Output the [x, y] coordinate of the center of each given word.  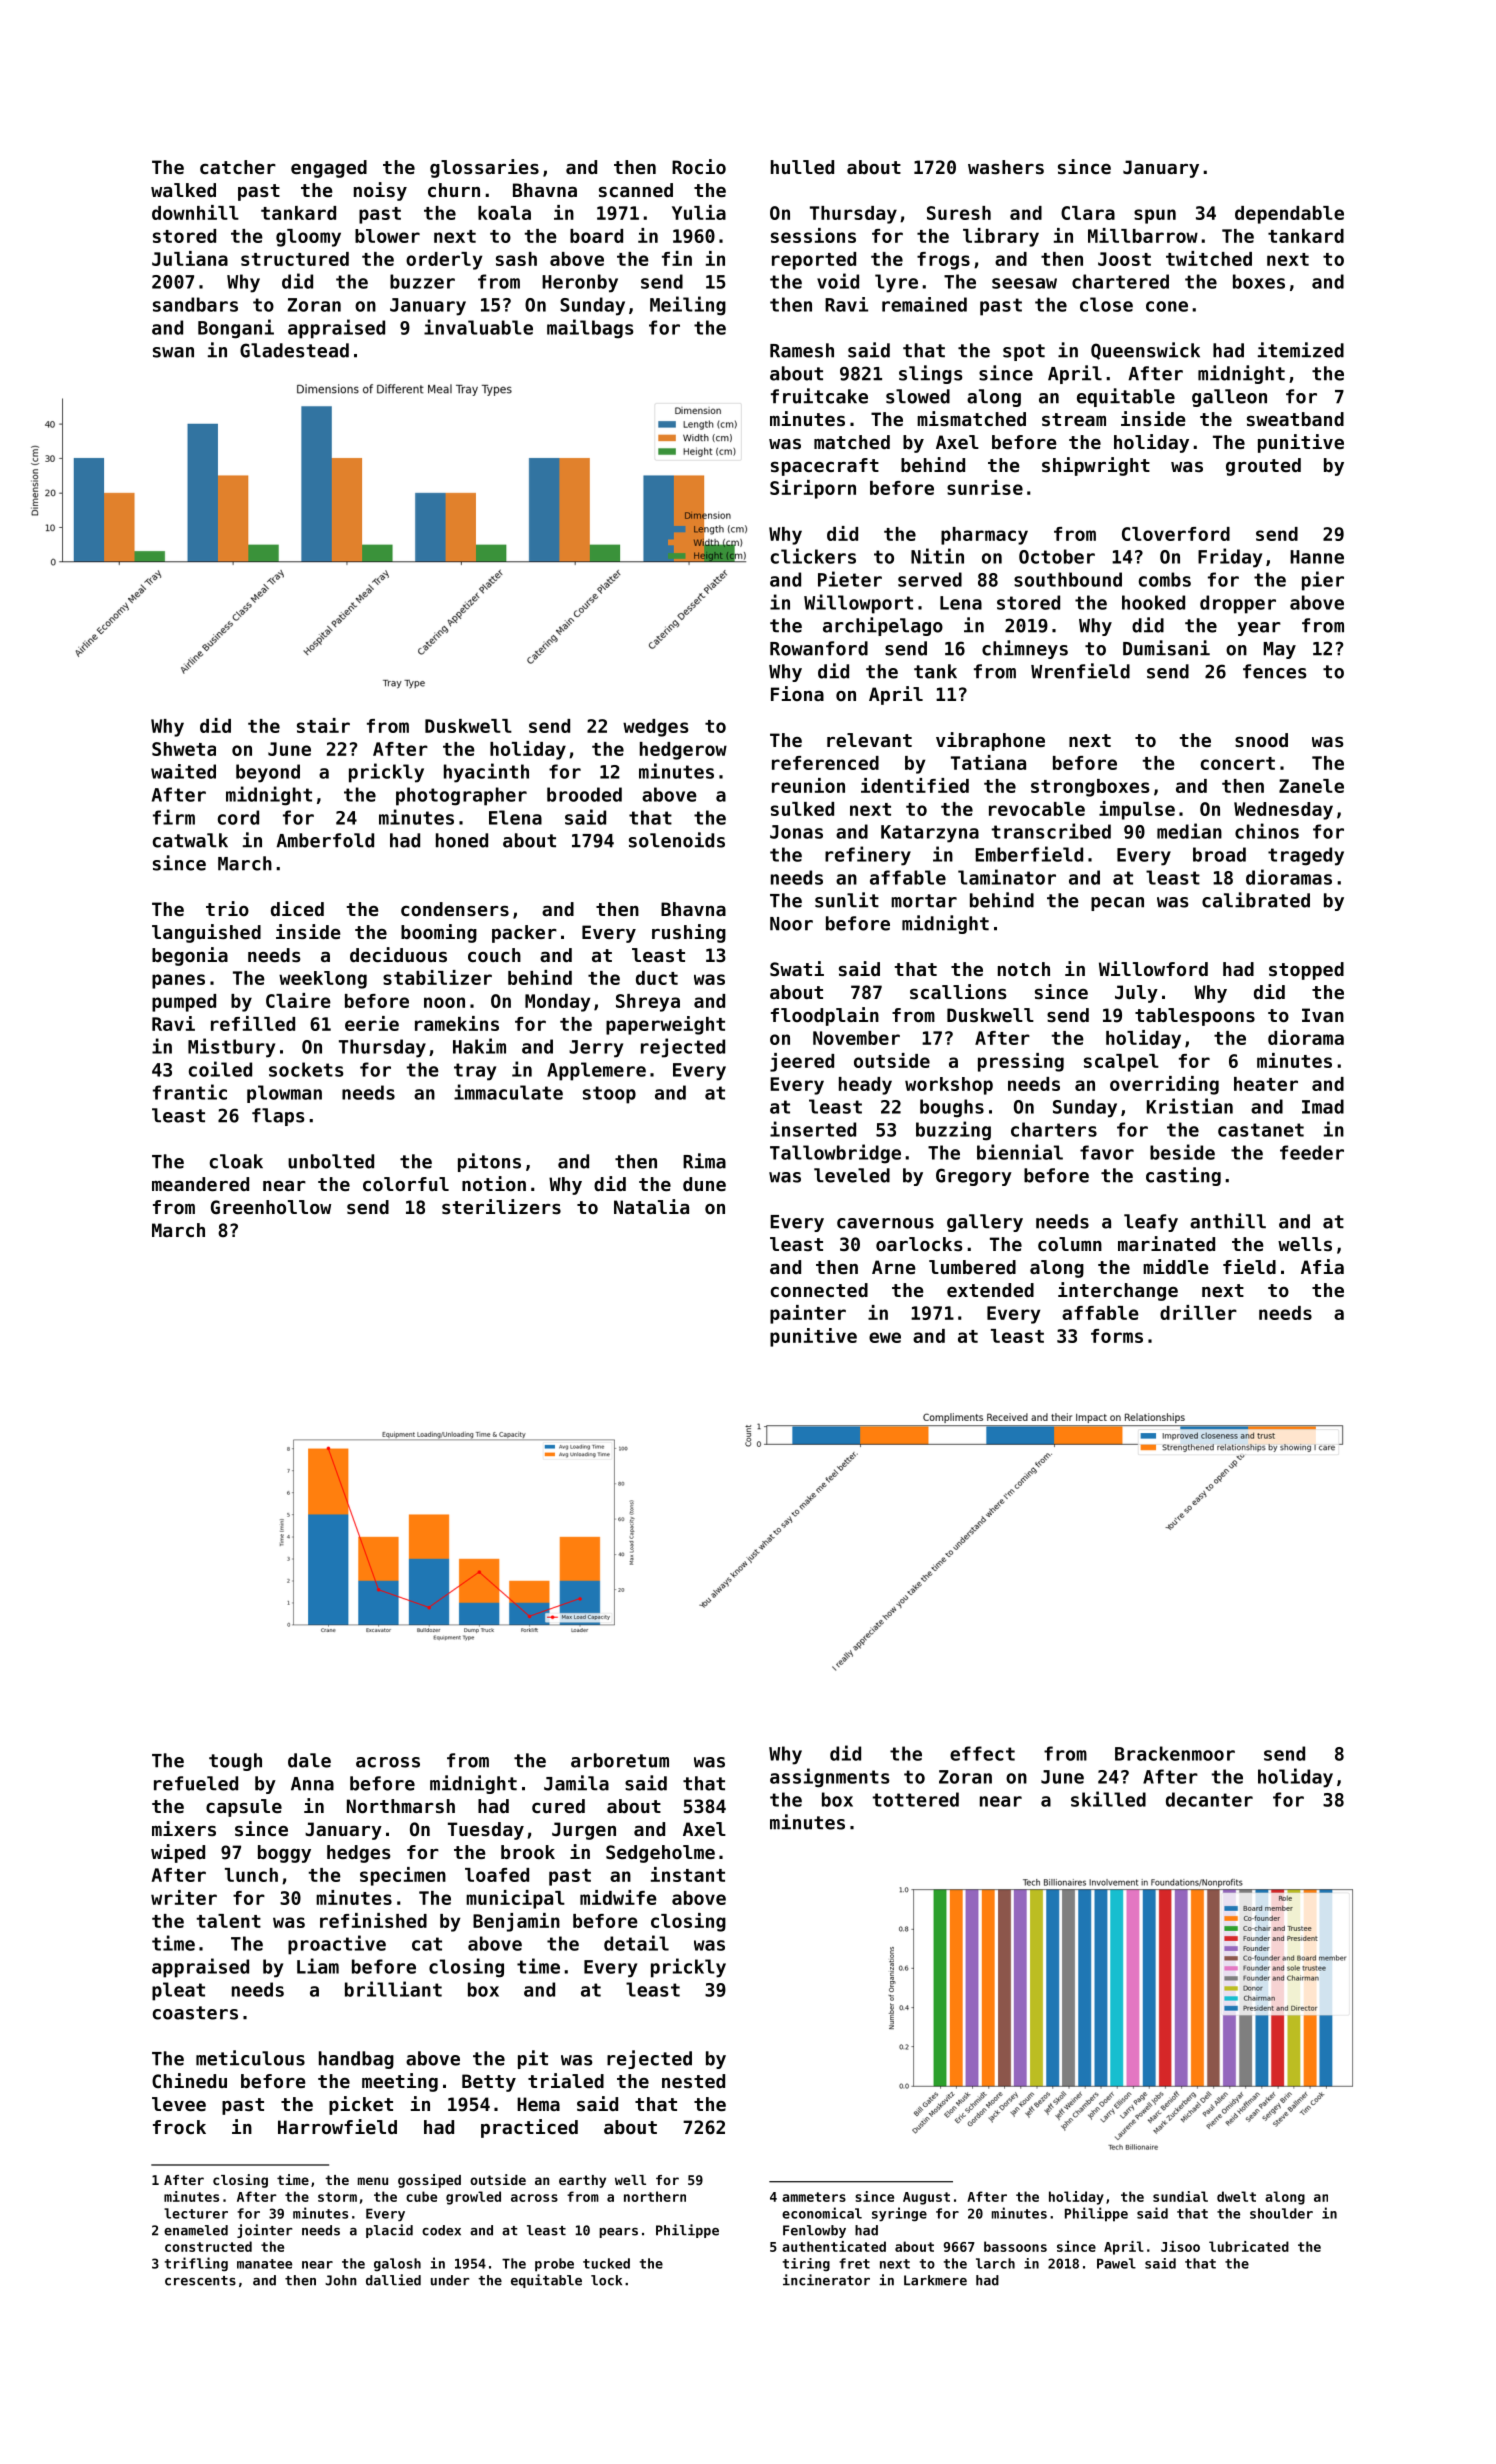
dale [309, 1760]
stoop [609, 1095]
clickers [813, 556]
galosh [397, 2264]
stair [323, 725]
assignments [830, 1778]
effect [982, 1753]
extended [990, 1290]
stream [1074, 419]
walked [183, 190]
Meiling [688, 306]
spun [1155, 216]
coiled [220, 1069]
